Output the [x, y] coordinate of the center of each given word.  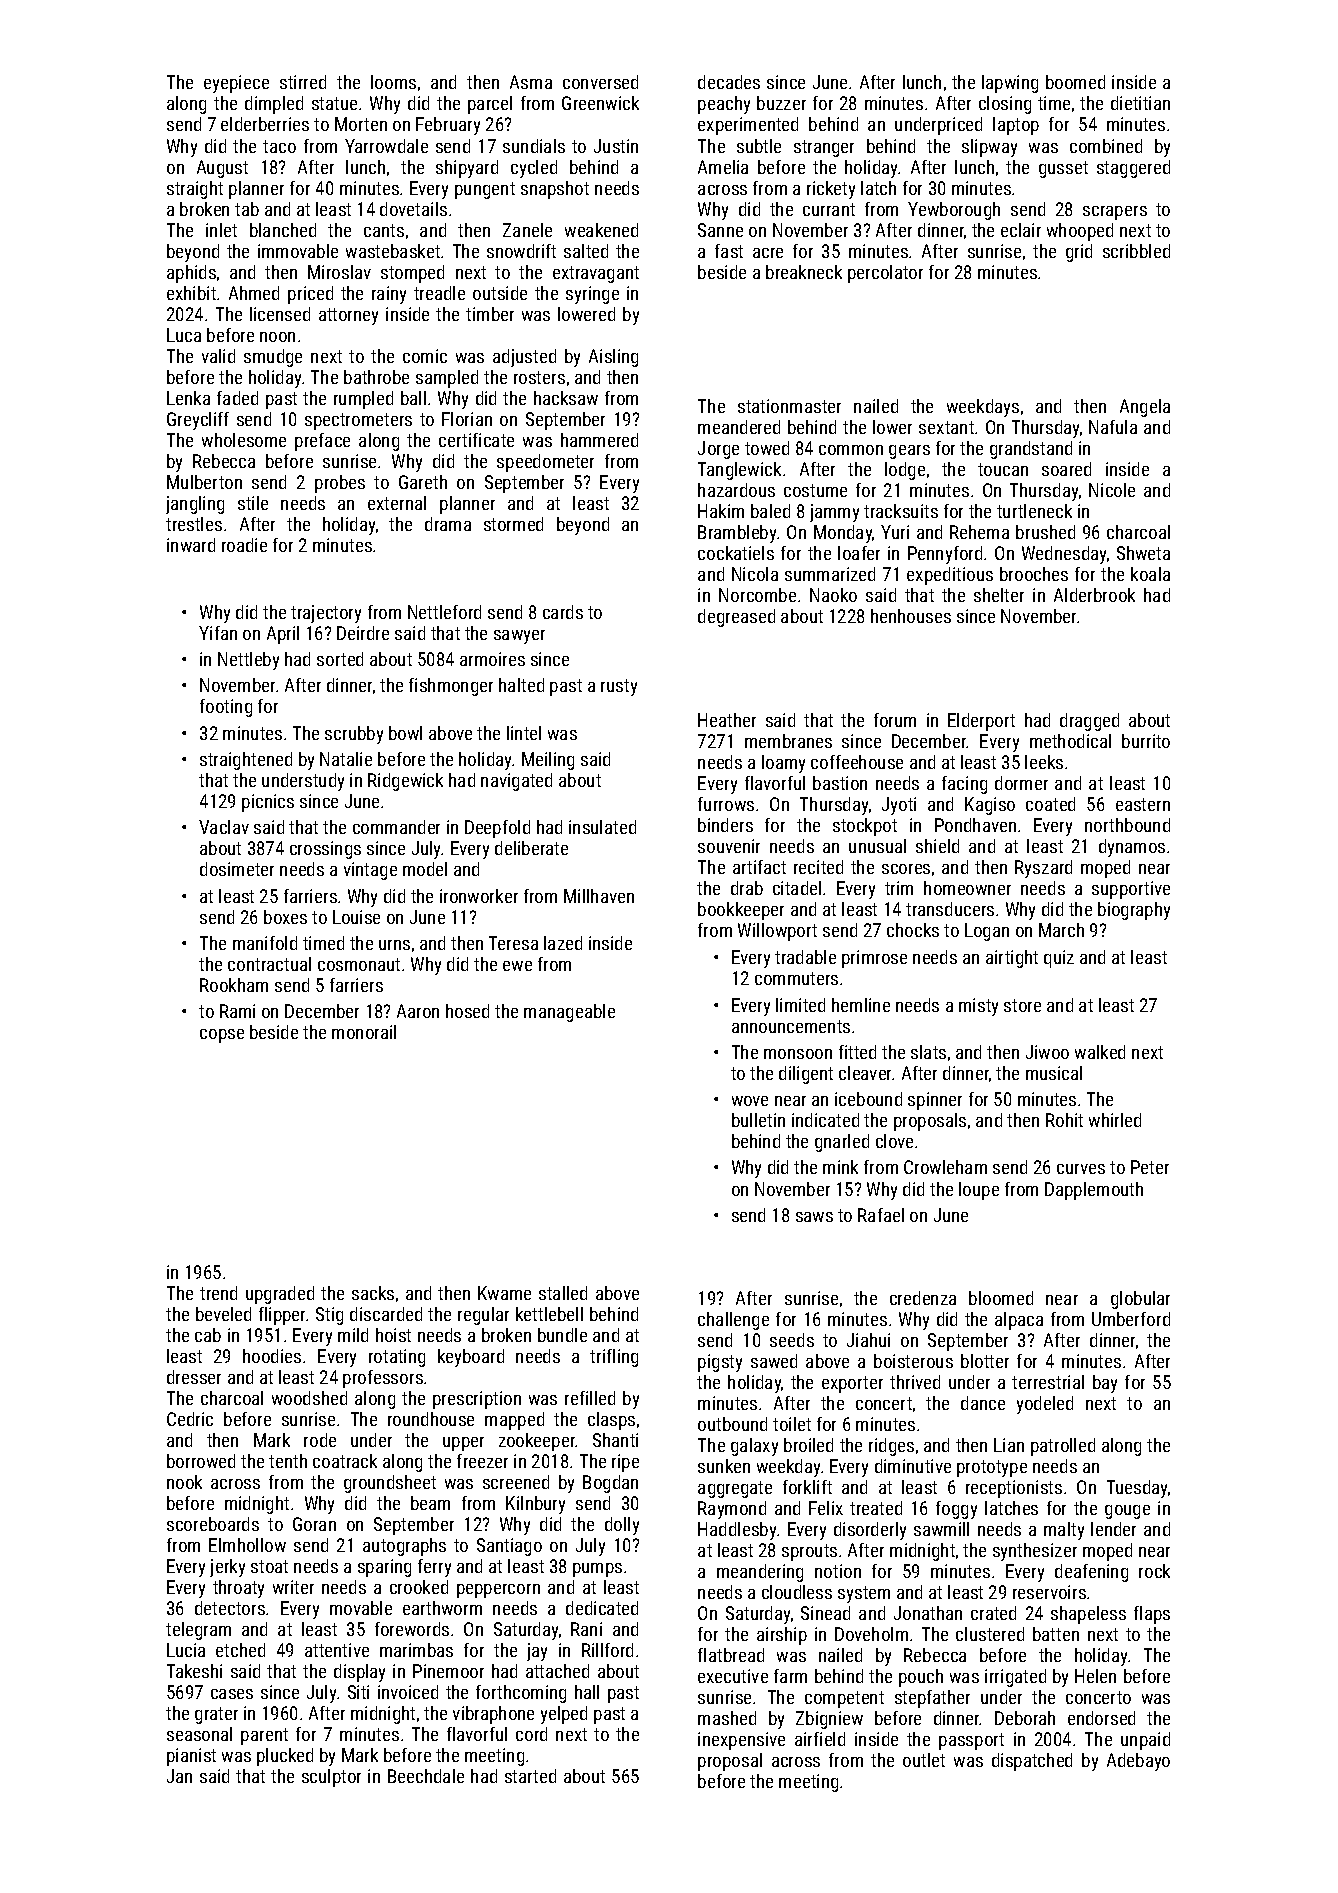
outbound [732, 1424]
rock [1154, 1571]
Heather [727, 720]
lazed [563, 943]
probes [340, 484]
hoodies [272, 1356]
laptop [1016, 126]
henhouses [911, 616]
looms [393, 82]
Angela [1145, 408]
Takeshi [194, 1671]
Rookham [234, 985]
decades [729, 82]
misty [978, 1007]
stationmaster [789, 406]
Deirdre [363, 633]
